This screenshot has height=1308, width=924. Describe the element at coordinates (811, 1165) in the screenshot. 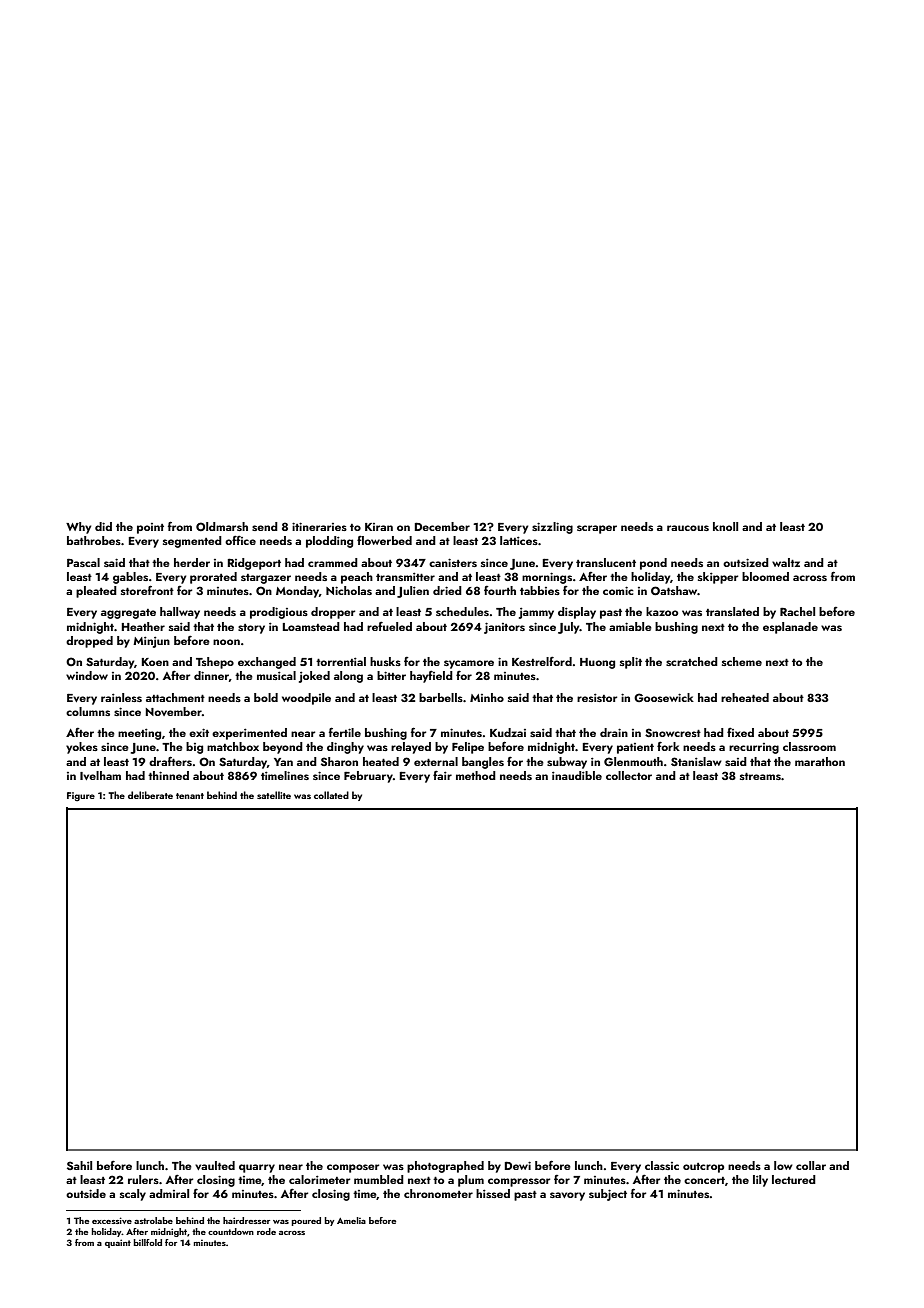

I see `collar` at that location.
